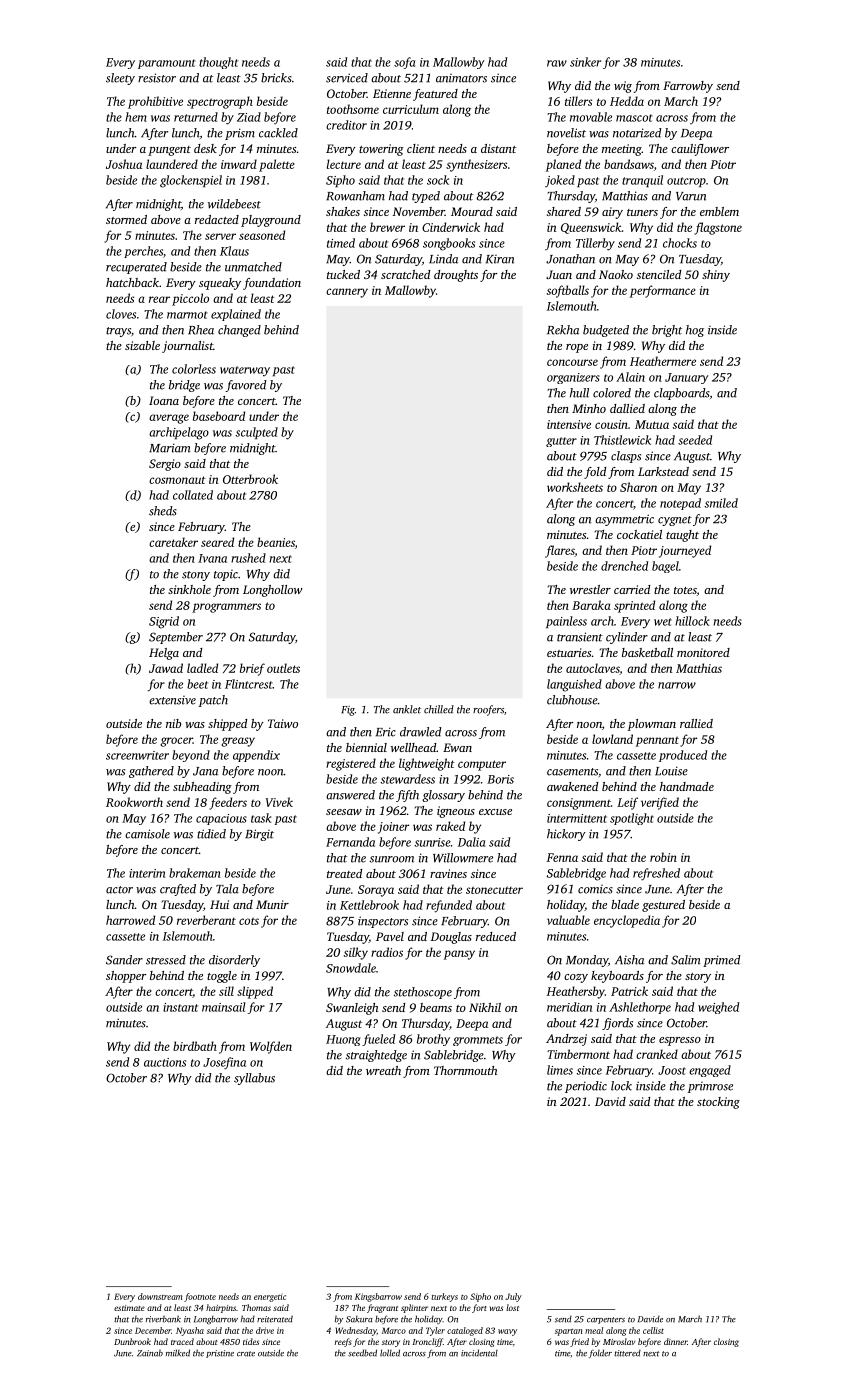 The height and width of the screenshot is (1400, 849). What do you see at coordinates (344, 164) in the screenshot?
I see `lecture` at bounding box center [344, 164].
